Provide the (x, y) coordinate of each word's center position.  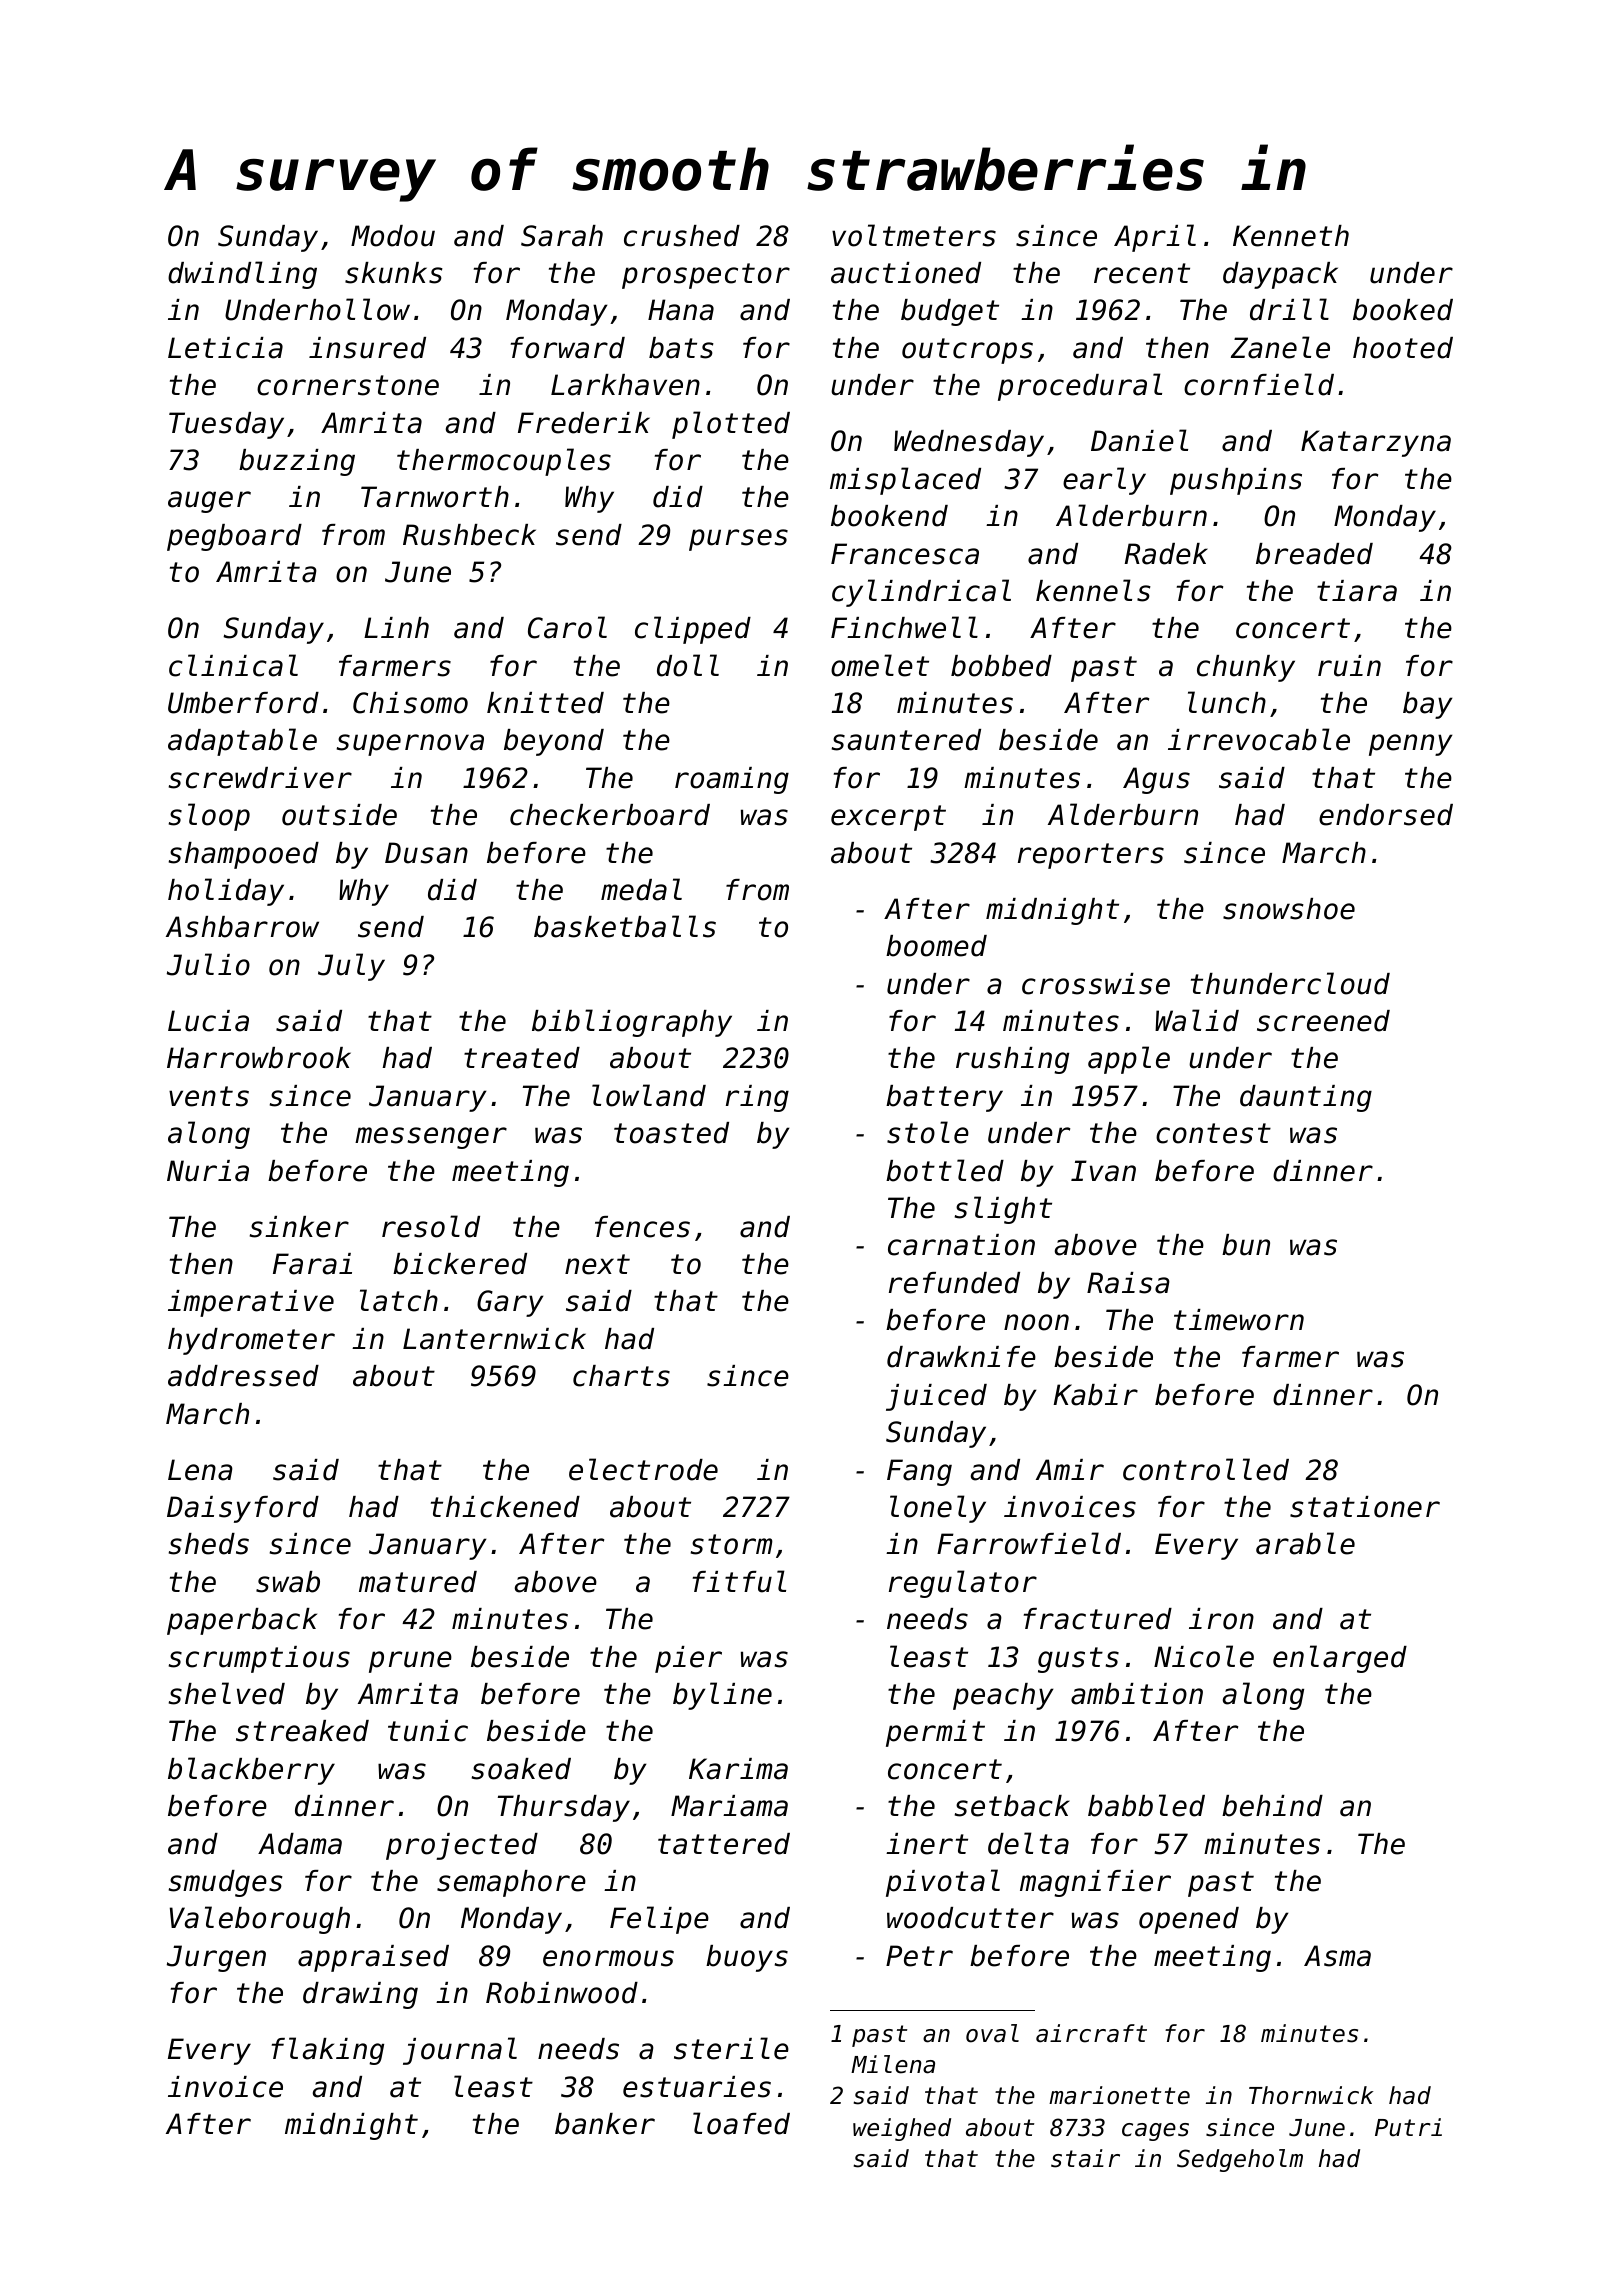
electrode (643, 1469)
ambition (1137, 1694)
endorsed (1386, 815)
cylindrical (921, 593)
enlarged (1340, 1659)
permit (935, 1733)
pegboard (234, 537)
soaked (521, 1769)
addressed (243, 1376)
